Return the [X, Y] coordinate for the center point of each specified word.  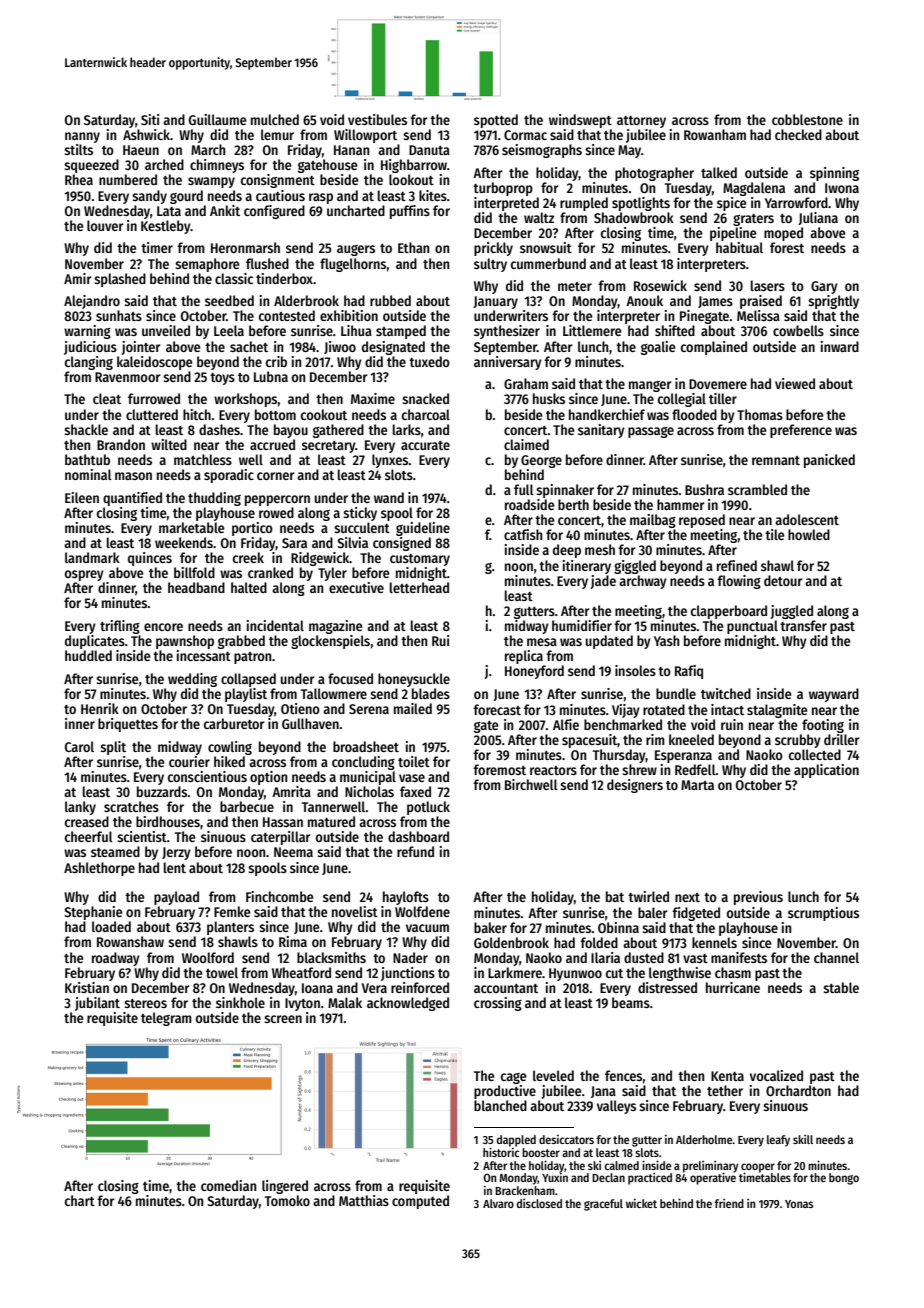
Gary [824, 287]
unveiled [166, 330]
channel [836, 957]
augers [356, 250]
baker [490, 927]
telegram [166, 1019]
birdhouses [168, 821]
